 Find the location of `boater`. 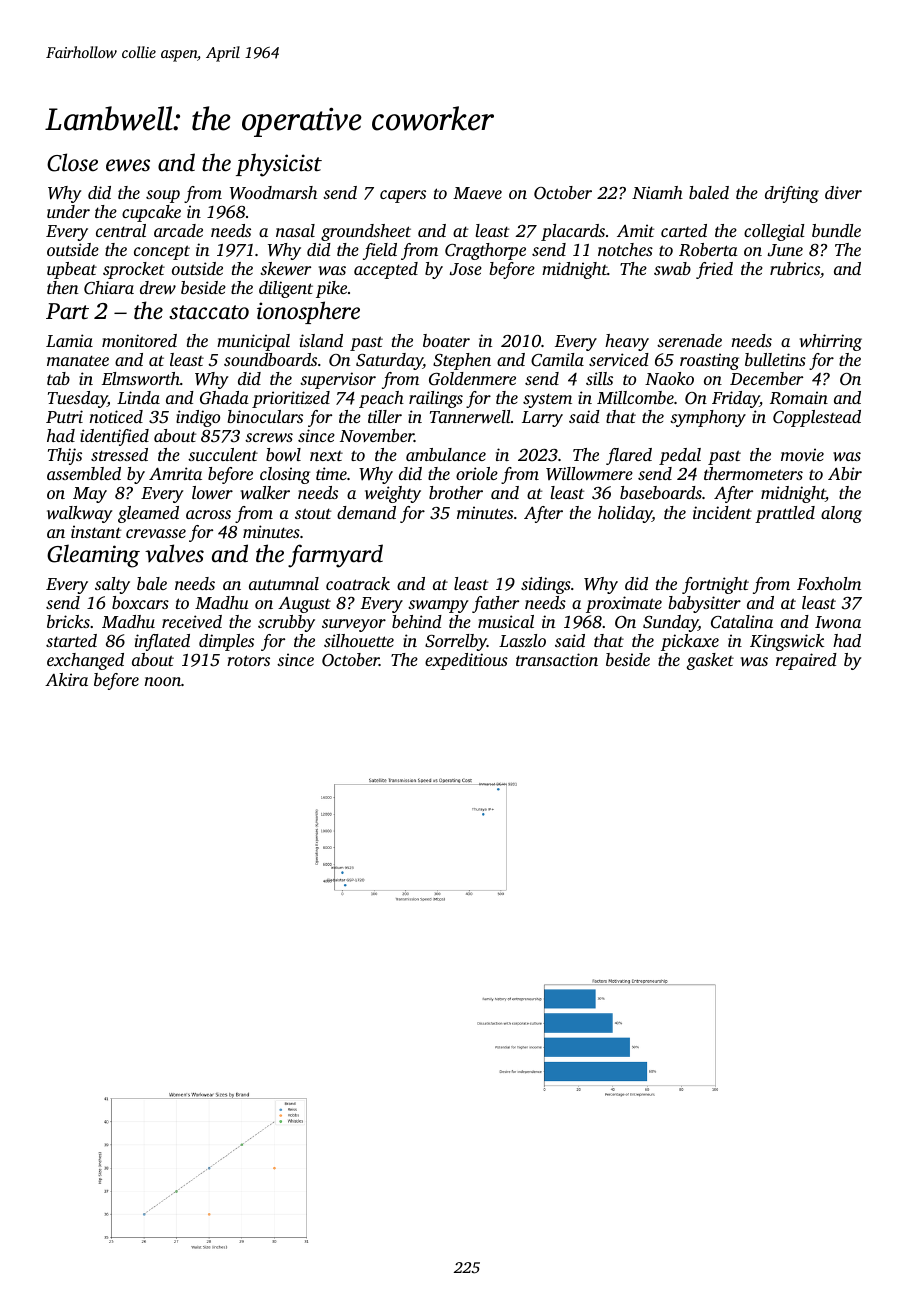

boater is located at coordinates (446, 340).
